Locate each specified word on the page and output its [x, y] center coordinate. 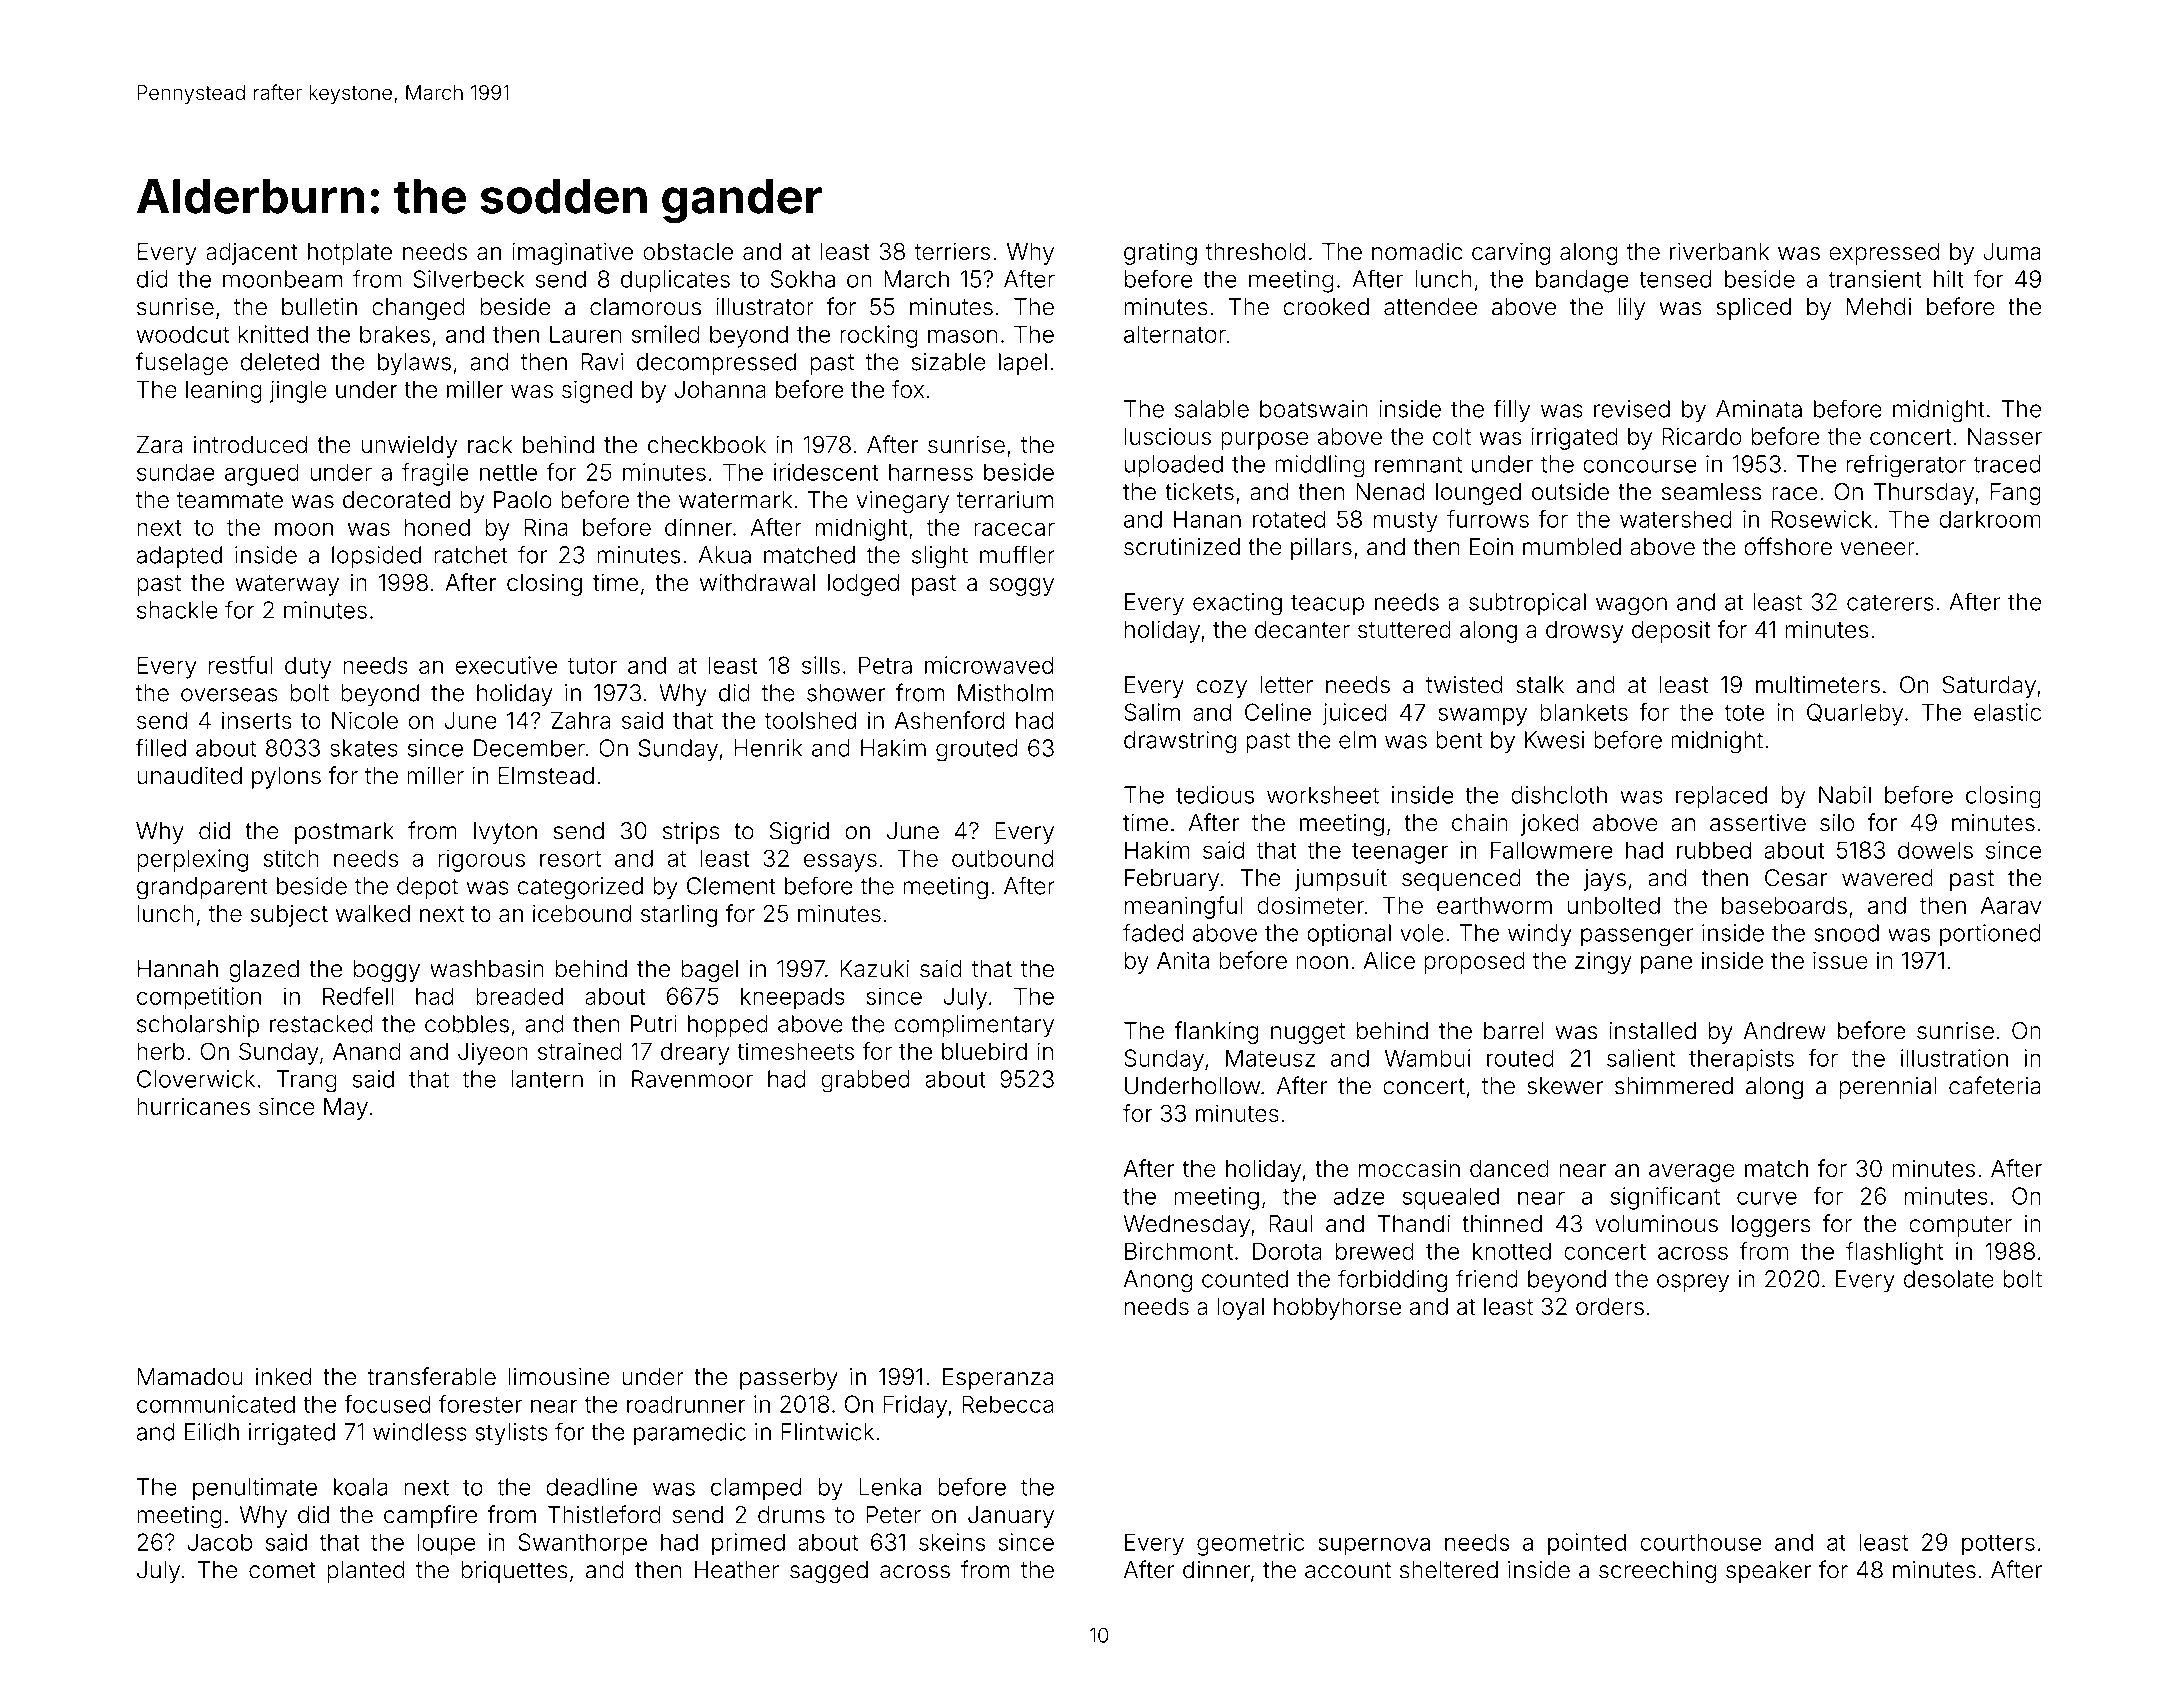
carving [1511, 253]
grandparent [202, 888]
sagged [829, 1572]
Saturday [1989, 687]
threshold [1255, 251]
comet [282, 1570]
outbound [1002, 858]
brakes [395, 334]
